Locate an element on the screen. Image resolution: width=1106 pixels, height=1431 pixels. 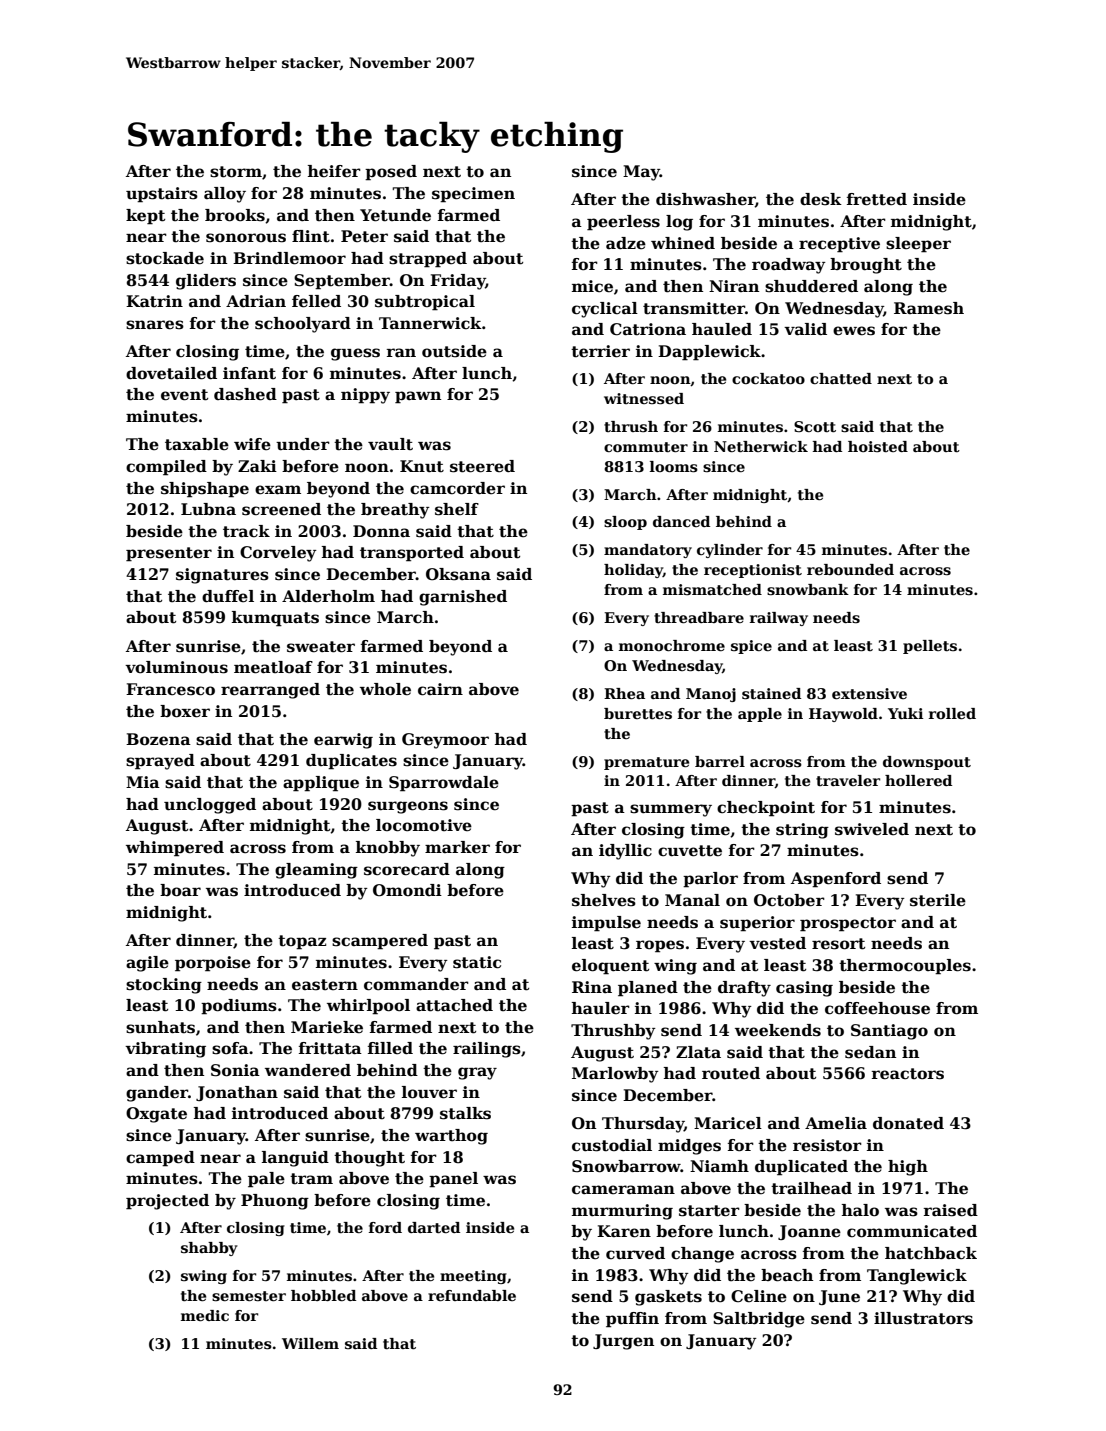
stockade is located at coordinates (165, 258).
